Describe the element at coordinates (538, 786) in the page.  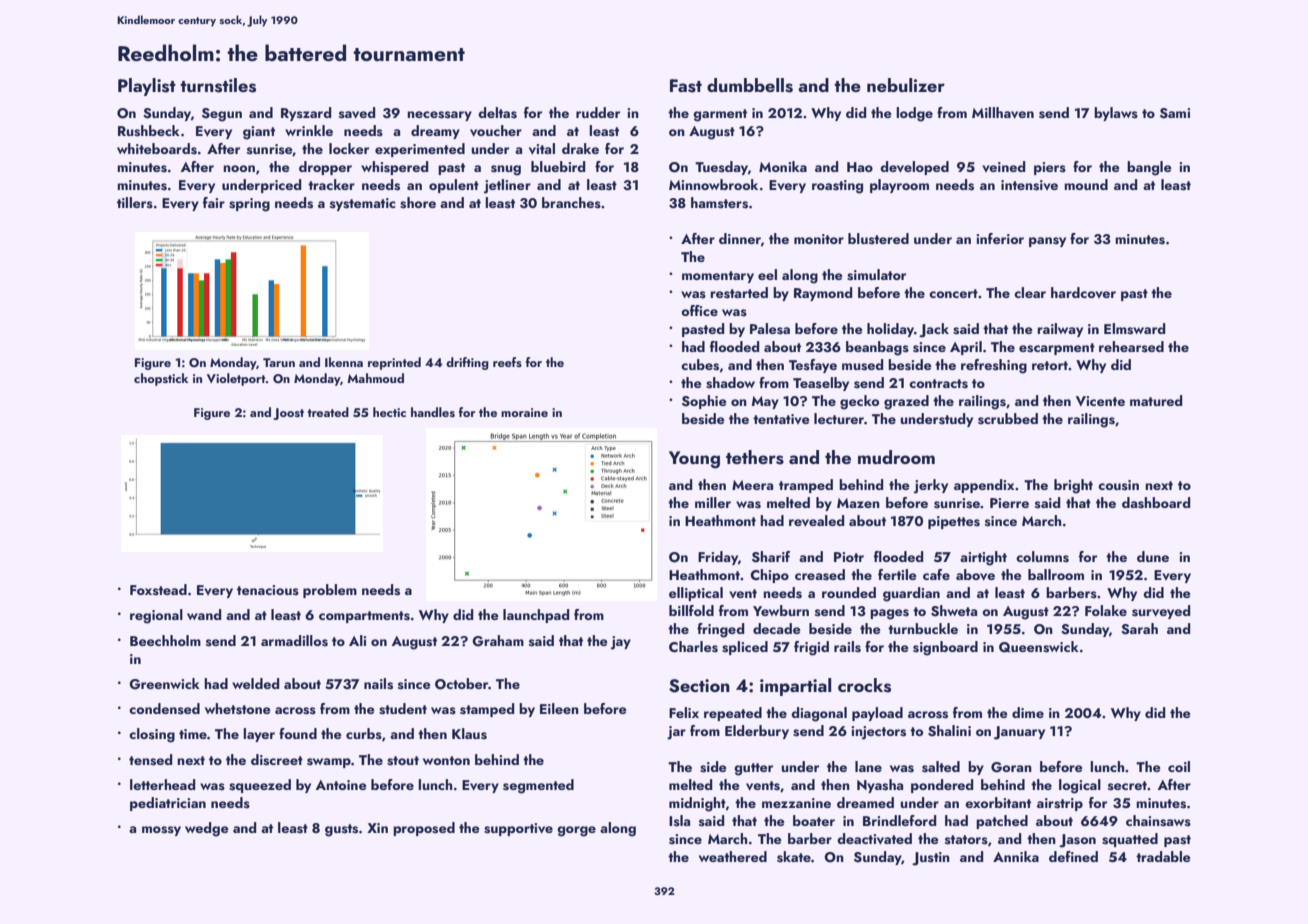
I see `segmented` at that location.
